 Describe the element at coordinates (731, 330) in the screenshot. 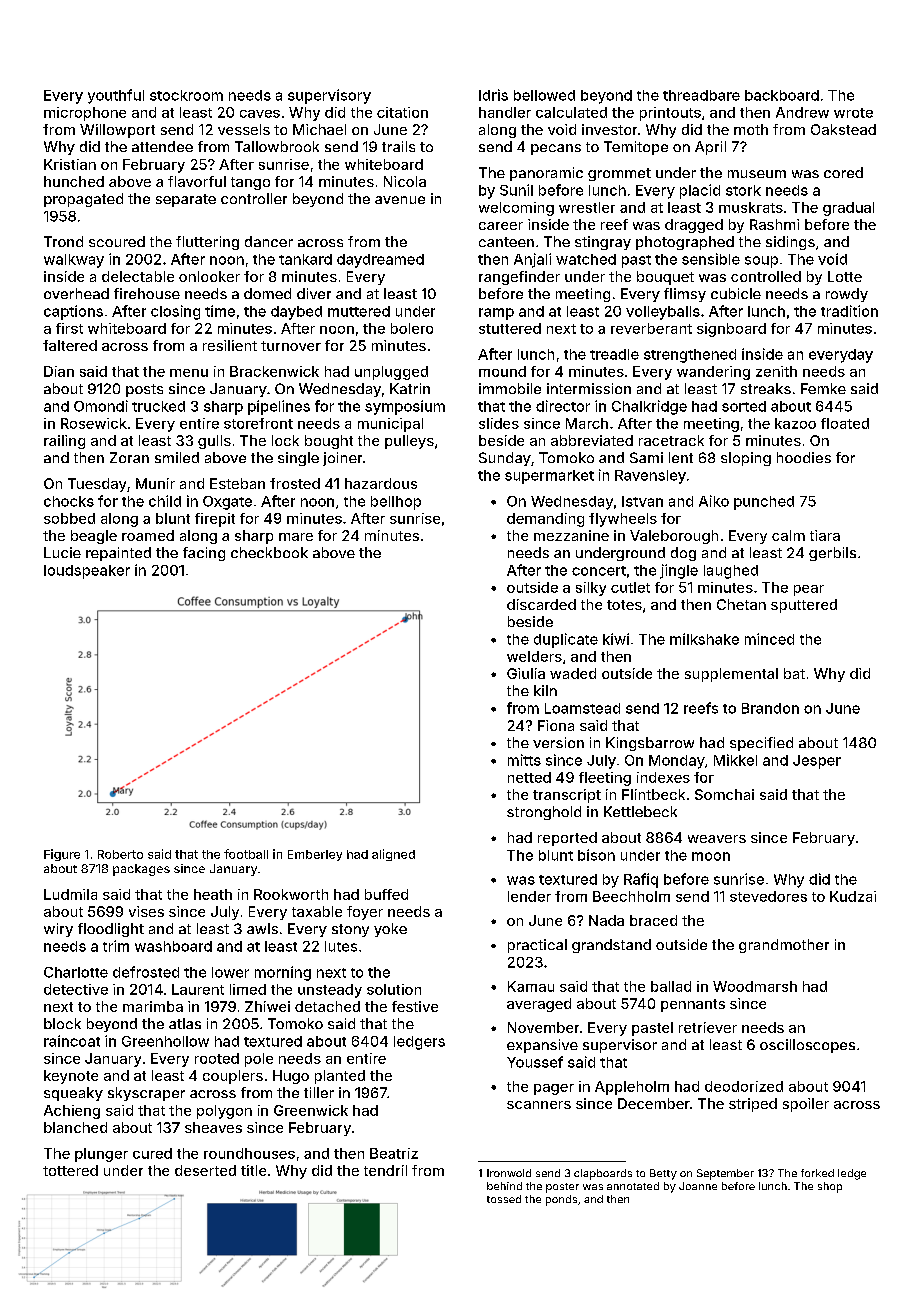

I see `signboard` at that location.
